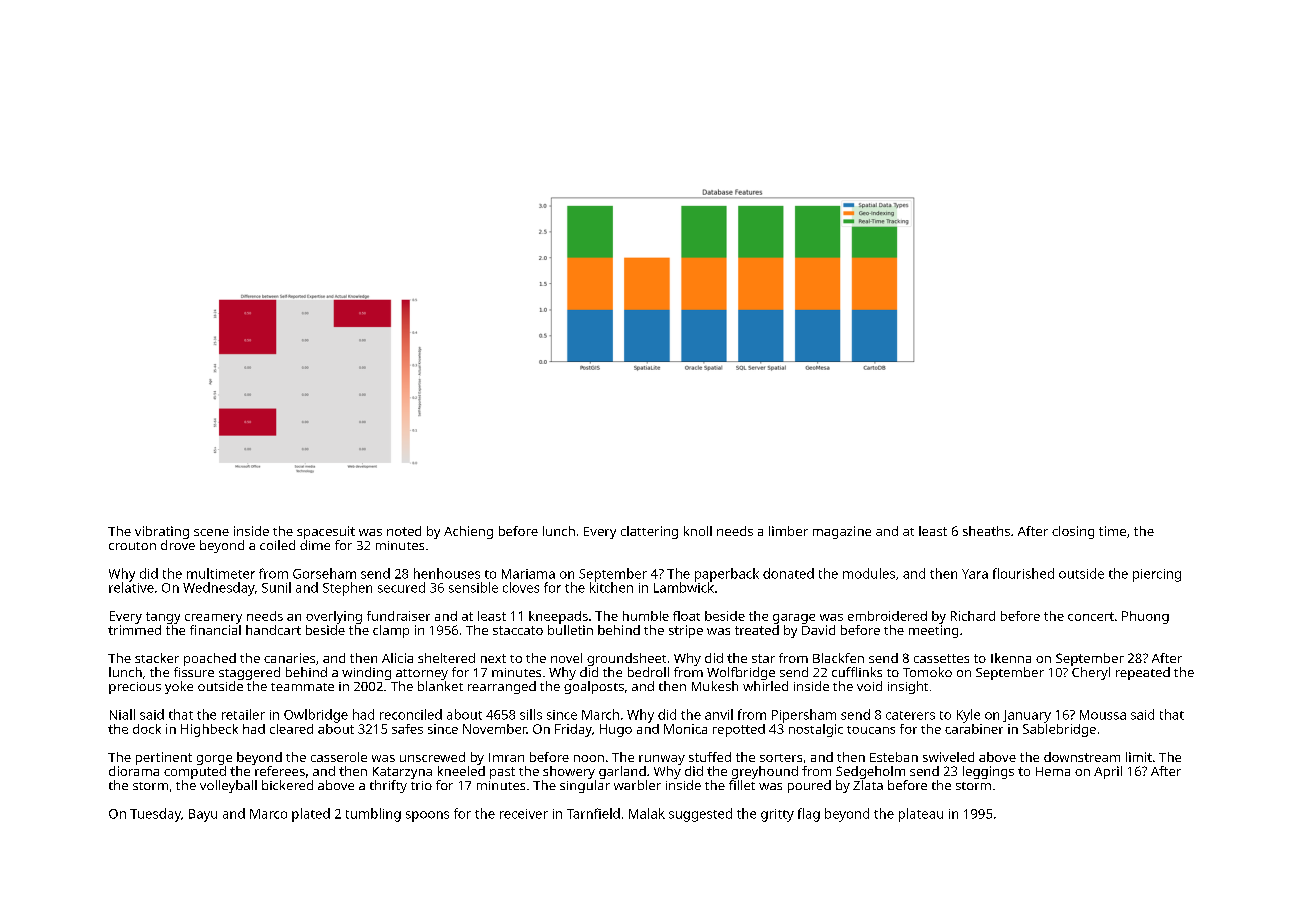  Describe the element at coordinates (1091, 616) in the document. I see `concert` at that location.
